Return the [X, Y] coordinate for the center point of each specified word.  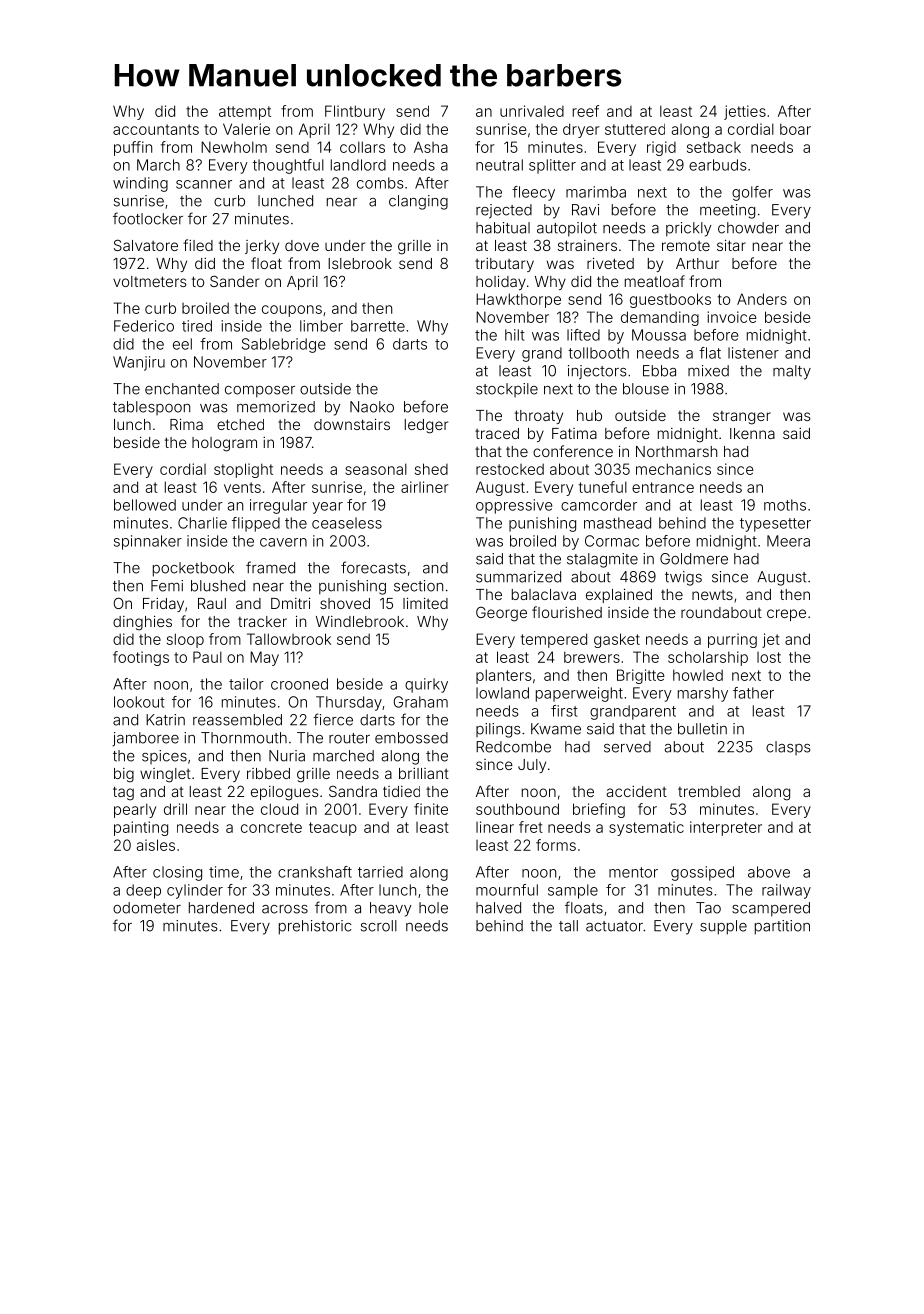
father [753, 693]
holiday [501, 283]
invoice [732, 317]
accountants [156, 129]
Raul [212, 603]
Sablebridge [284, 345]
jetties [745, 112]
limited [425, 603]
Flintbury [355, 112]
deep [143, 891]
